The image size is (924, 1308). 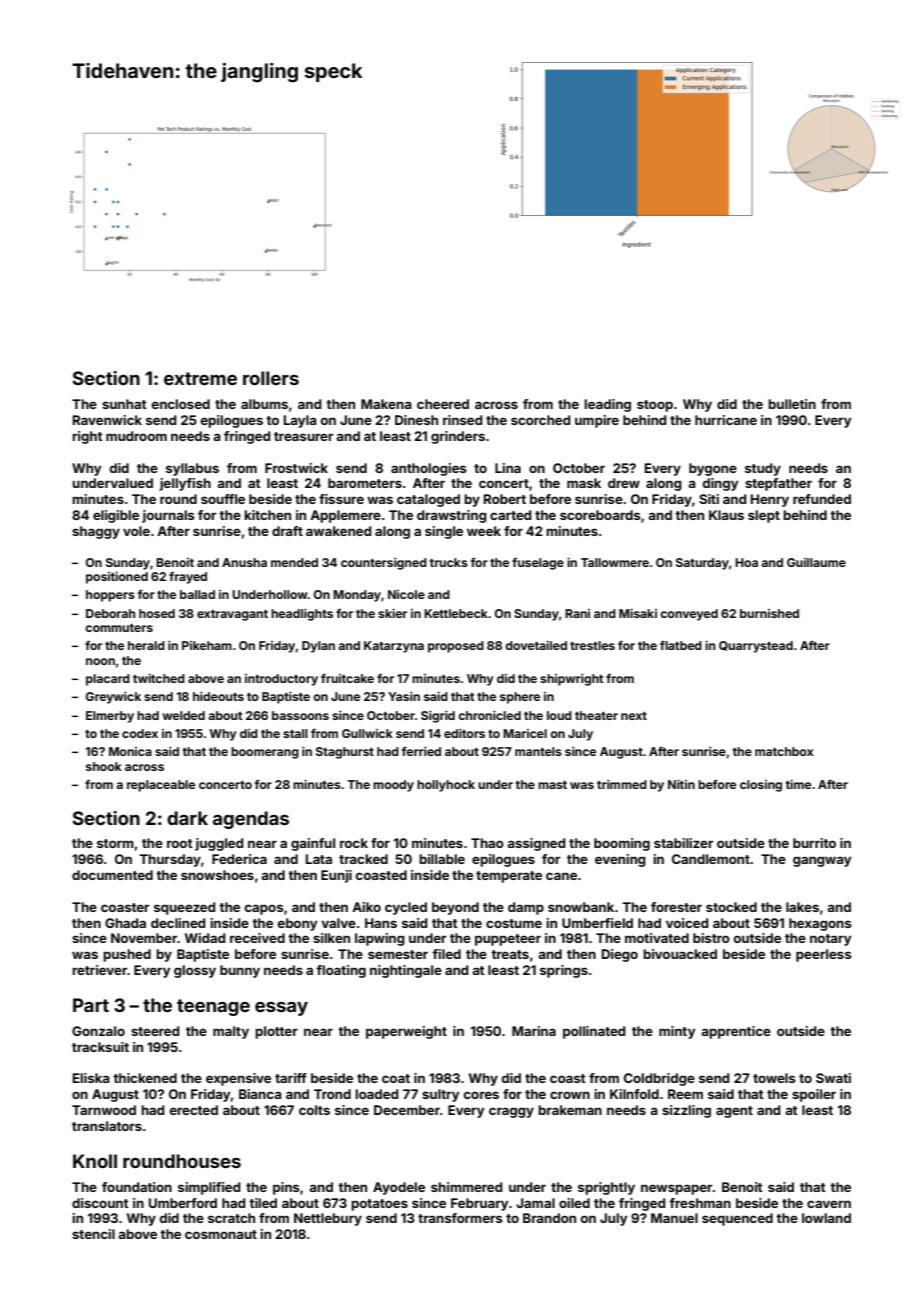 I want to click on filed, so click(x=446, y=954).
